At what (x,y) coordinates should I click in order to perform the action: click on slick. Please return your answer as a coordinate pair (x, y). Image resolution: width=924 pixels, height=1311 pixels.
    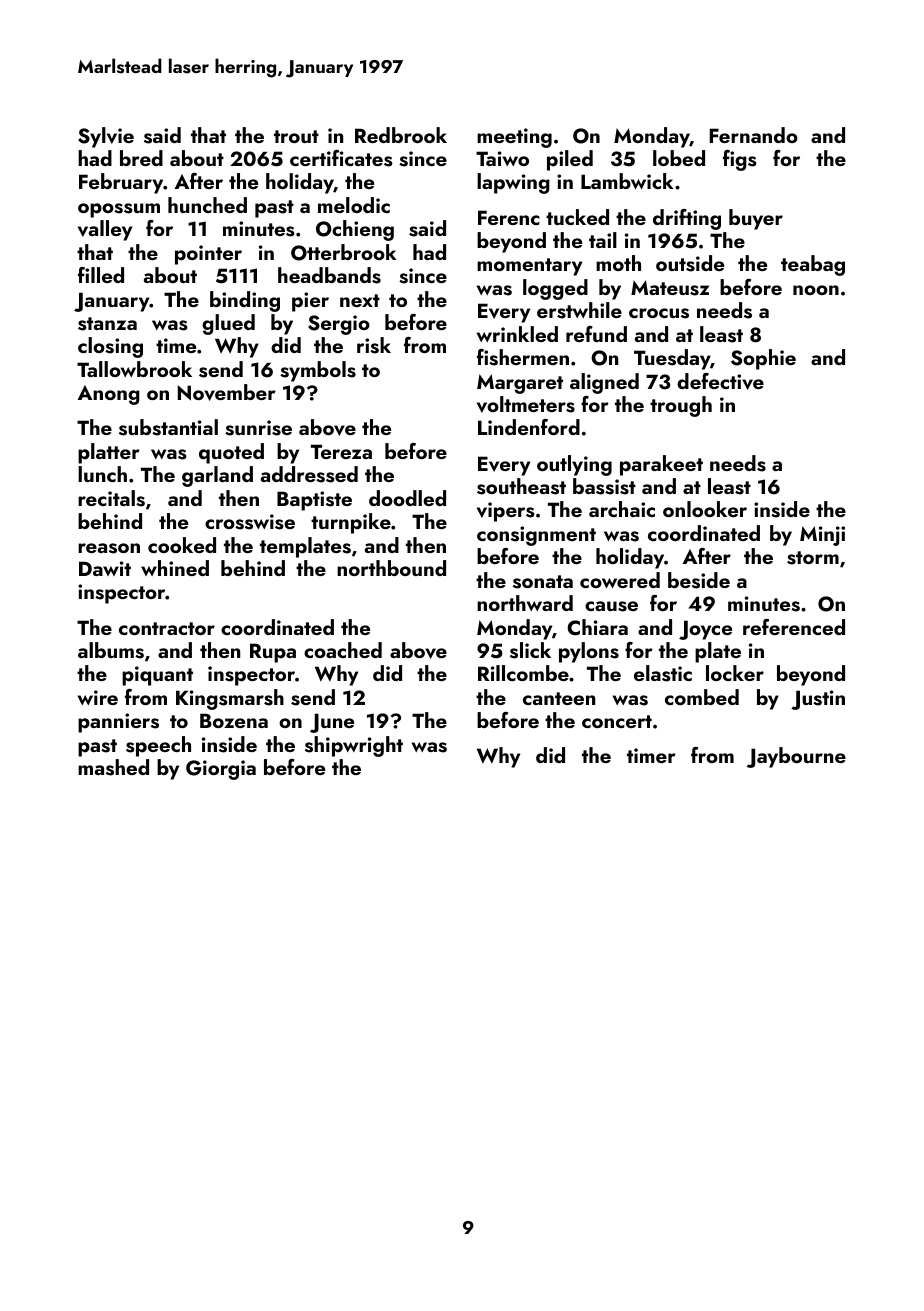
    Looking at the image, I should click on (530, 650).
